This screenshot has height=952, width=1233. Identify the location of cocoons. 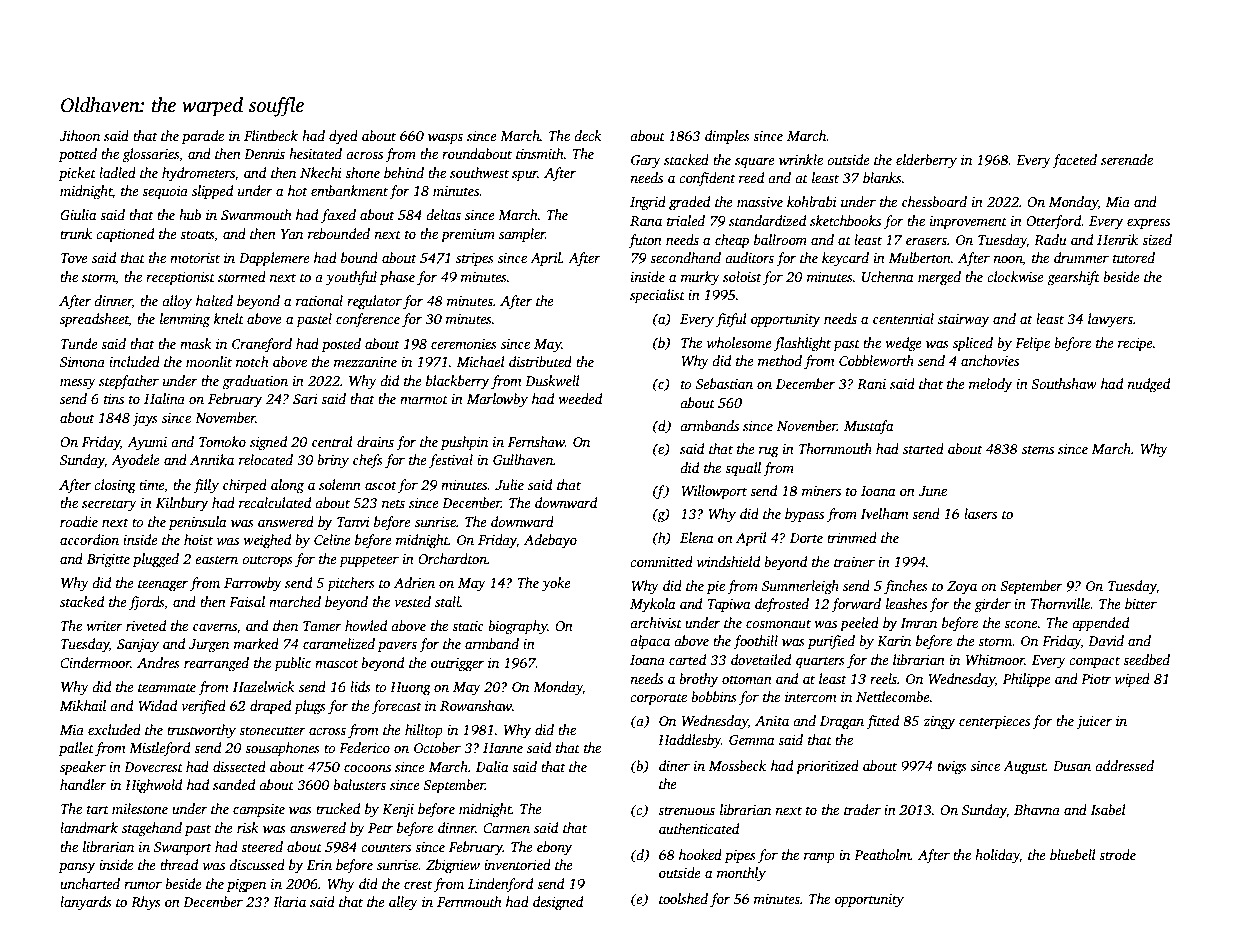
(367, 768).
